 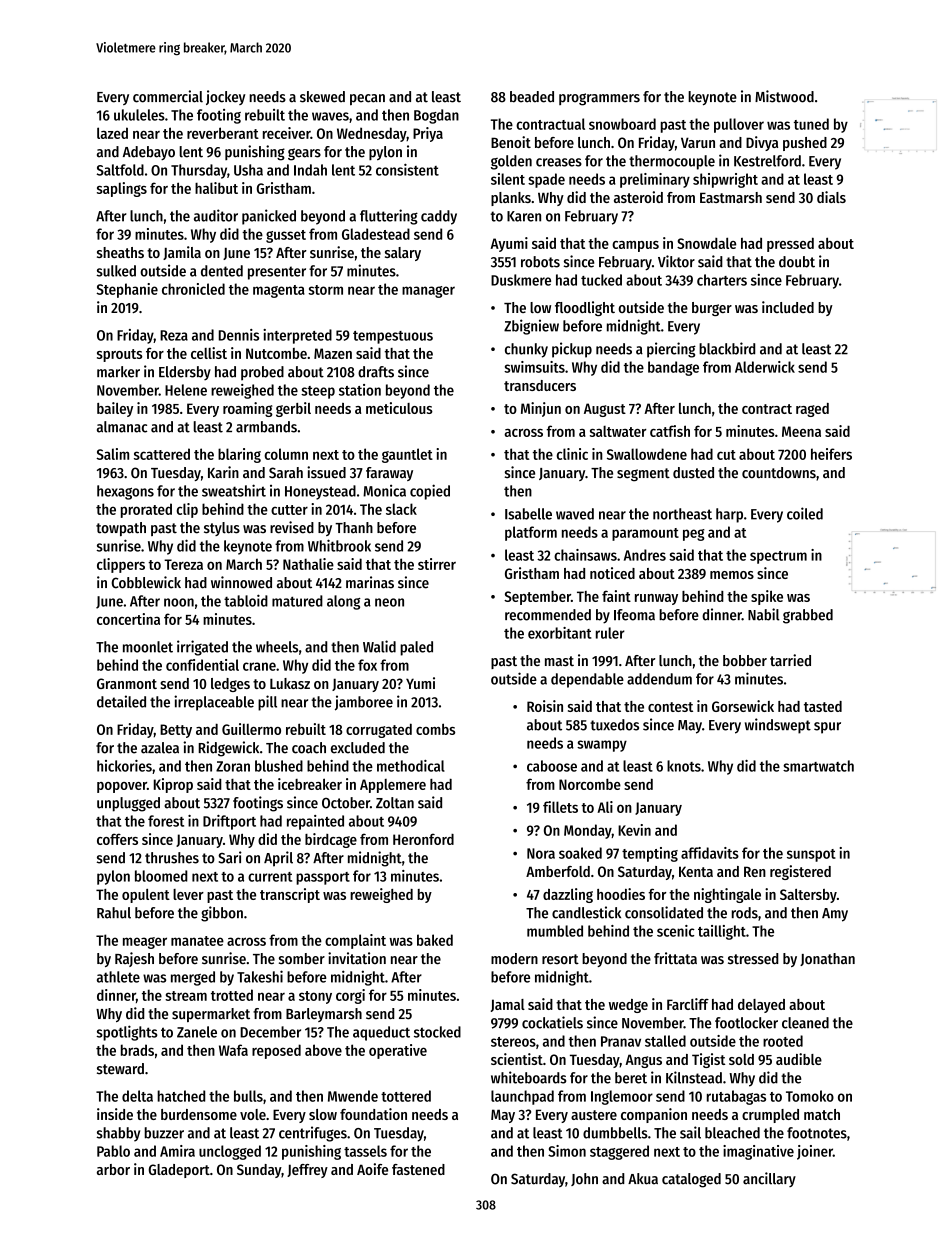 I want to click on tucked, so click(x=601, y=280).
